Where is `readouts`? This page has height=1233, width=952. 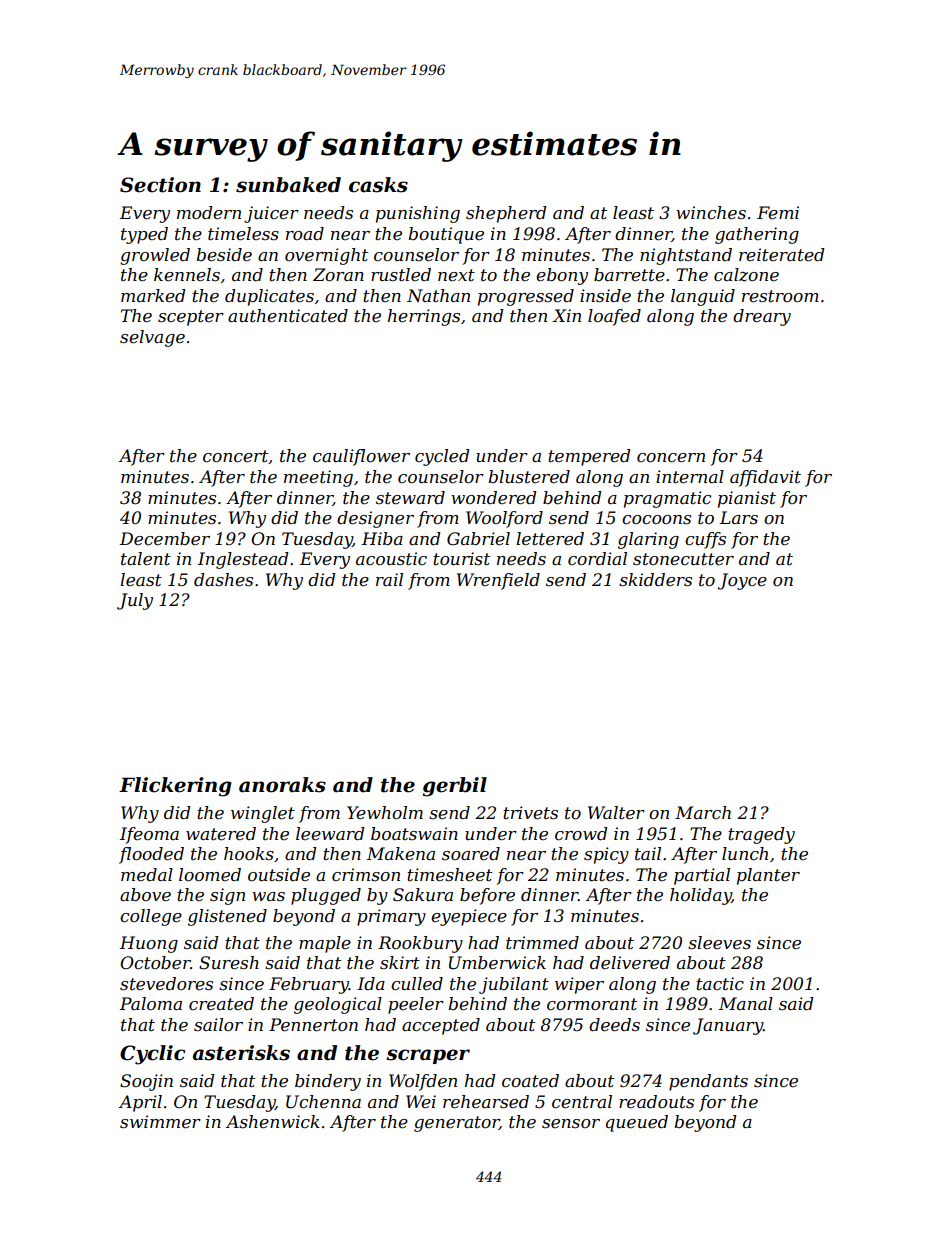 readouts is located at coordinates (656, 1102).
